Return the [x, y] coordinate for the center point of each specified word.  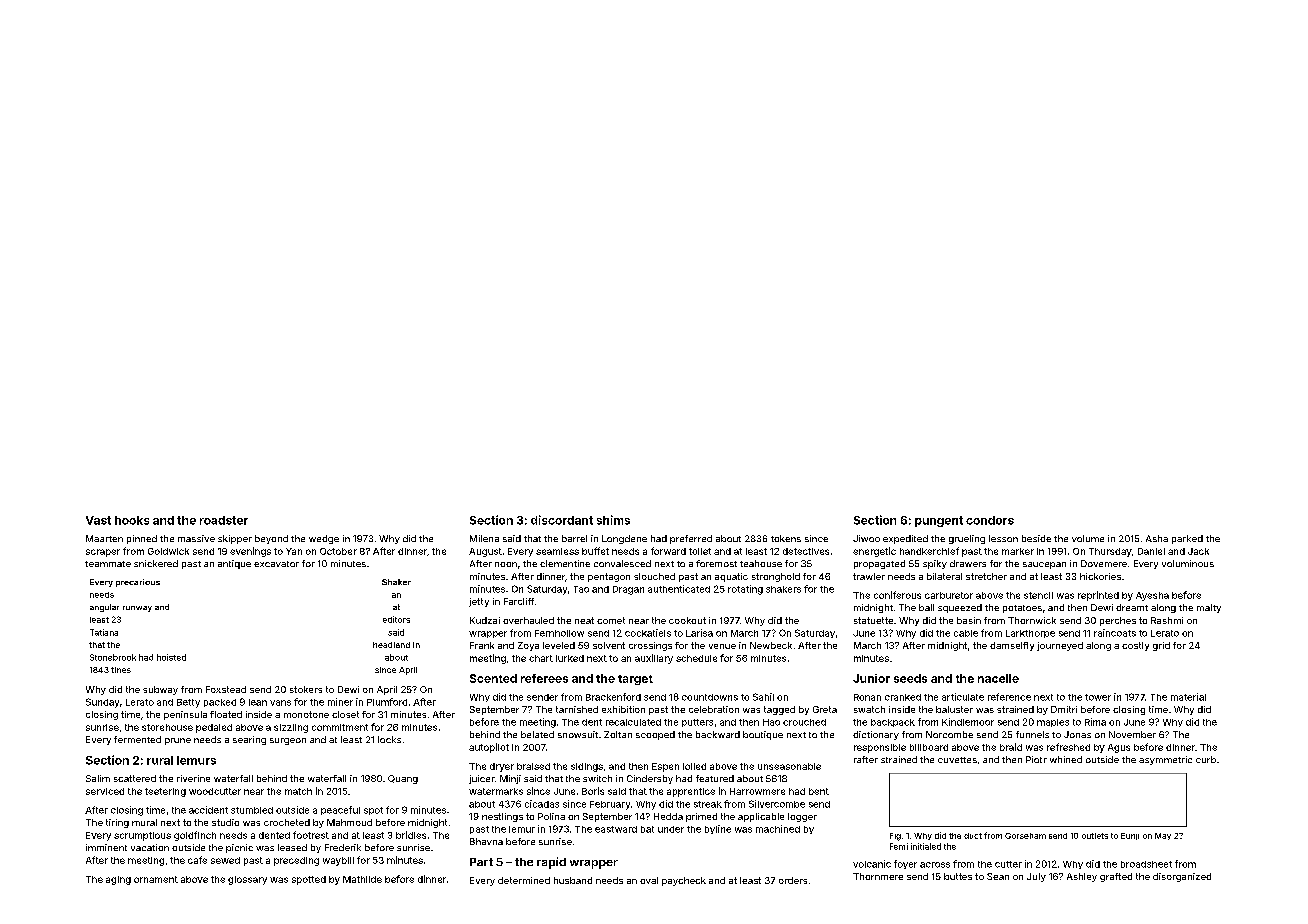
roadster [224, 520]
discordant [562, 520]
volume [1088, 538]
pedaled [214, 728]
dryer [502, 767]
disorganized [1182, 877]
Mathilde [362, 879]
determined [524, 880]
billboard [929, 747]
